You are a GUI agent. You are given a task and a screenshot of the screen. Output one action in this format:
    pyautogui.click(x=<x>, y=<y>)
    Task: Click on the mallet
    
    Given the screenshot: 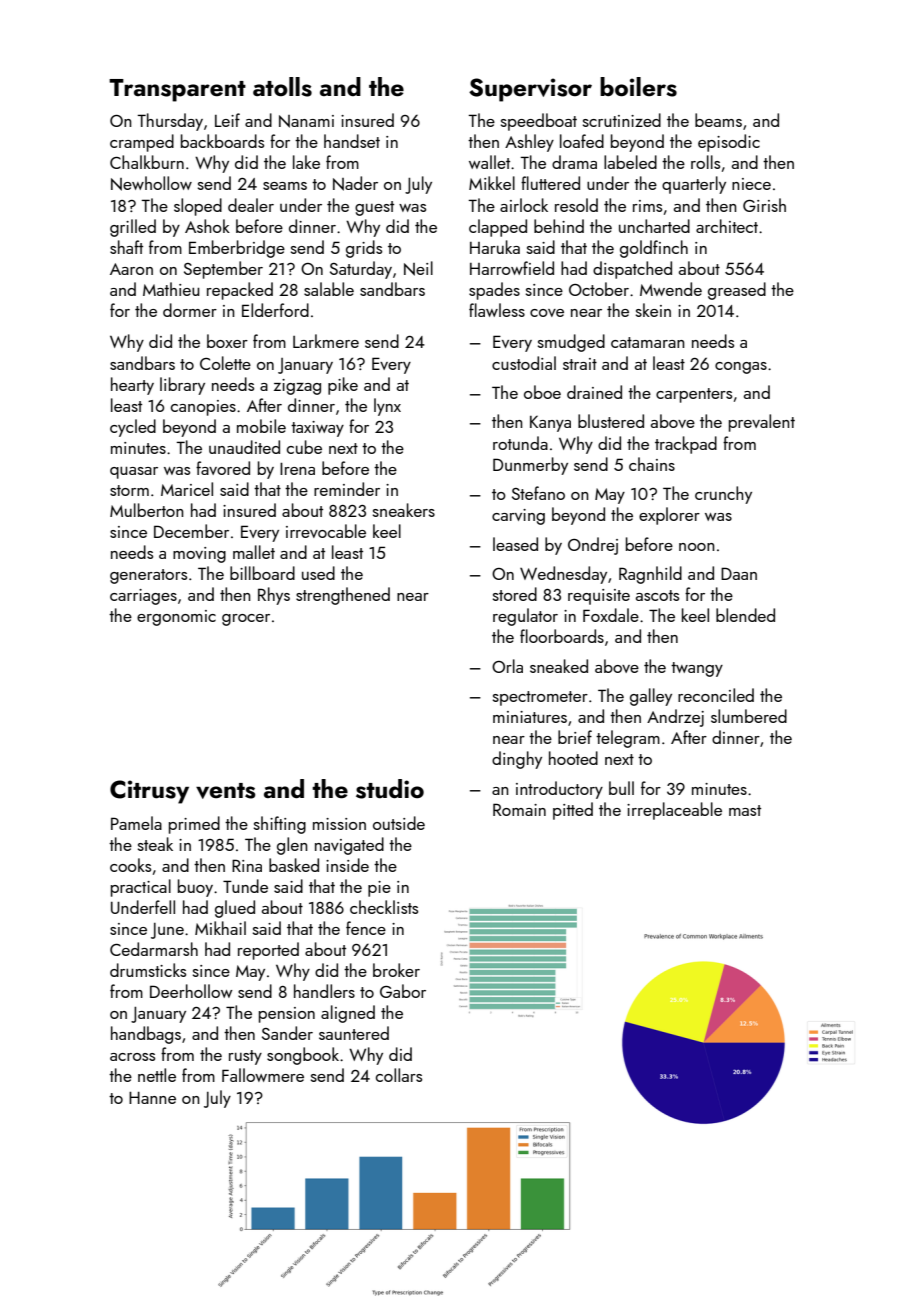 What is the action you would take?
    pyautogui.click(x=254, y=552)
